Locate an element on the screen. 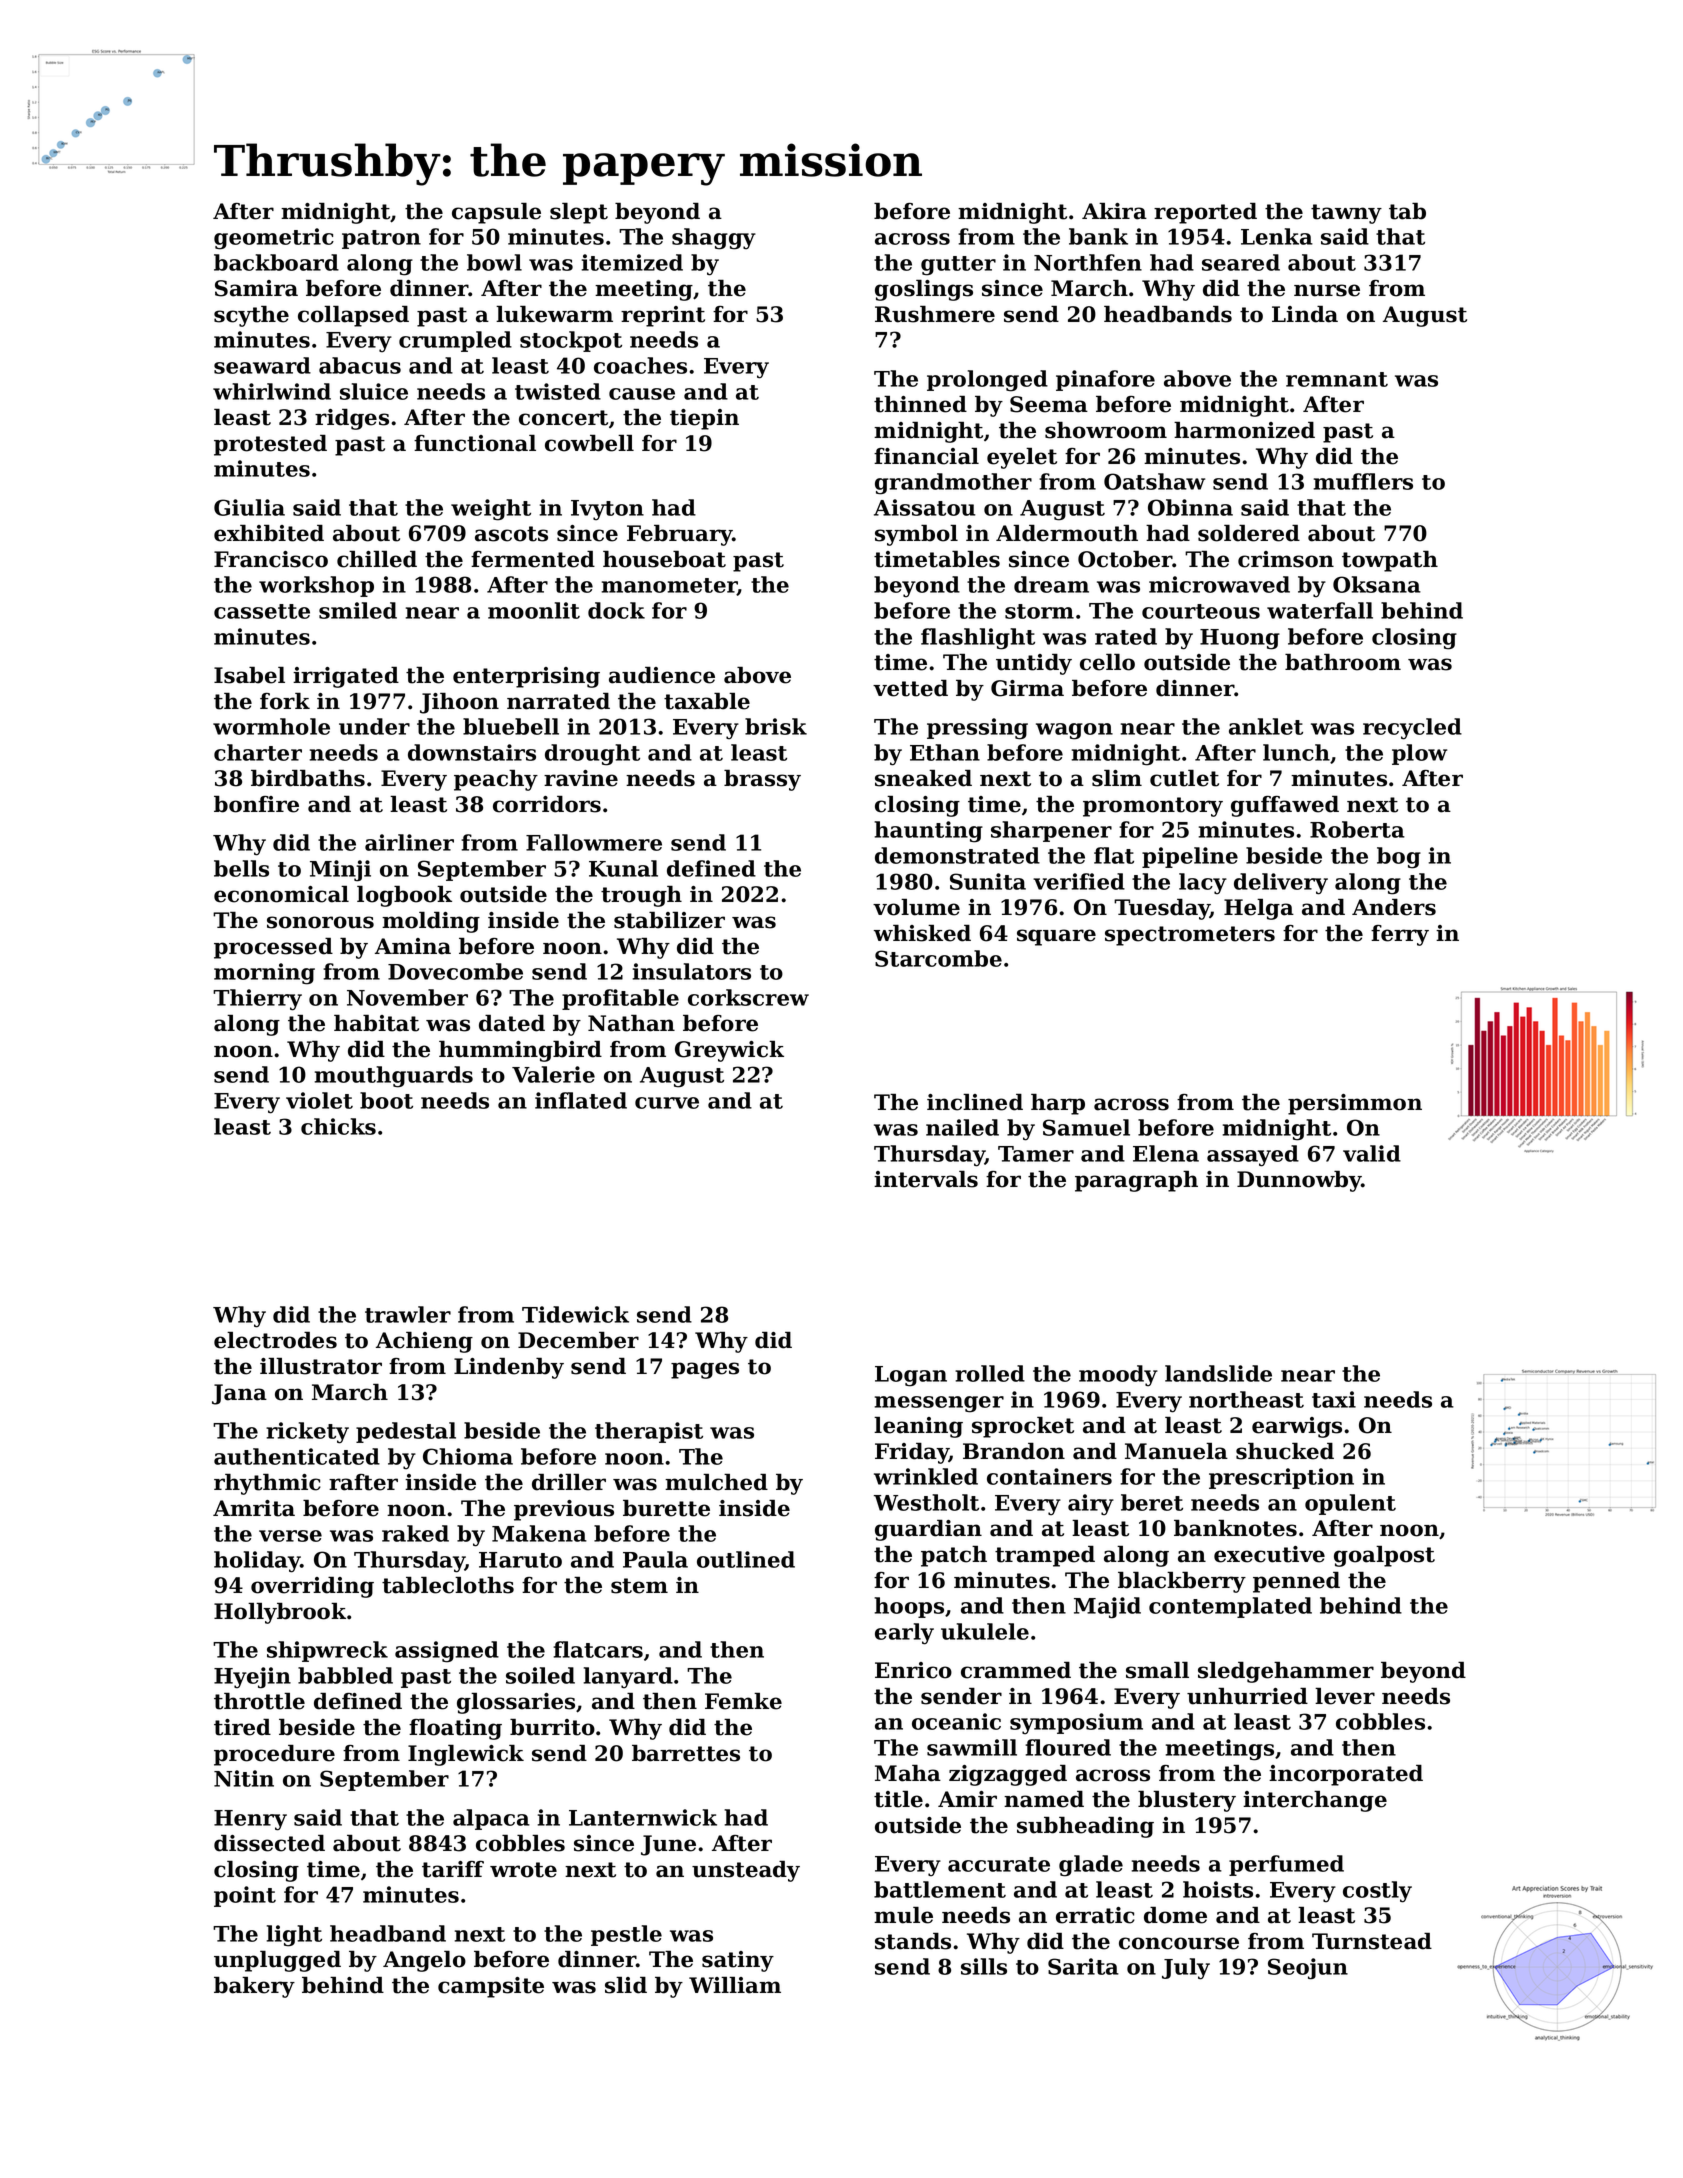  workshop is located at coordinates (316, 586).
